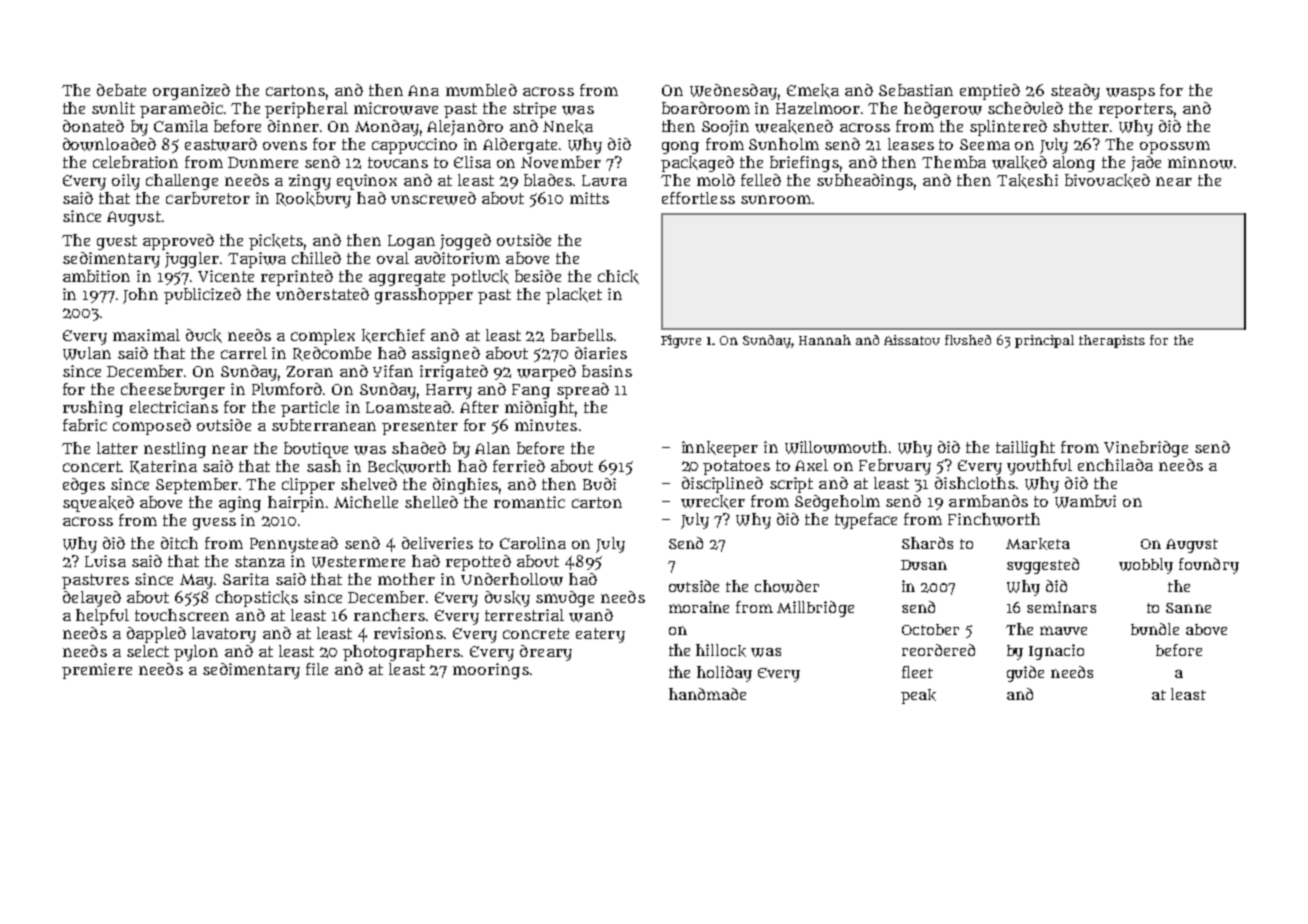  I want to click on Takeshi, so click(1027, 181).
